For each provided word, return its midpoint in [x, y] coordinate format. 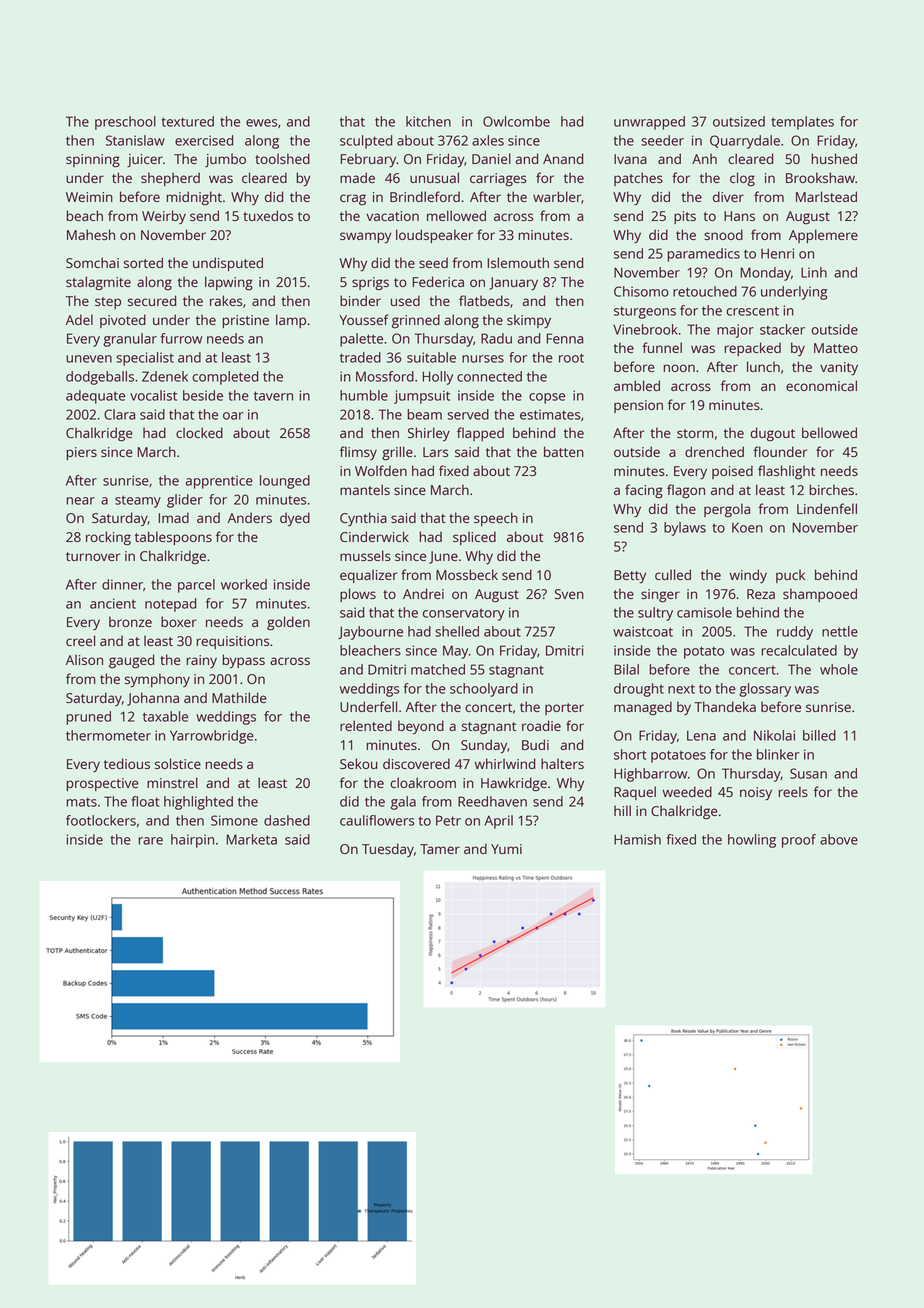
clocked [199, 432]
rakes [226, 300]
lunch [763, 366]
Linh [814, 272]
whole [839, 669]
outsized [739, 121]
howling [752, 841]
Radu [496, 338]
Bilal [626, 669]
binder [360, 300]
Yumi [506, 849]
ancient [113, 603]
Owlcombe [516, 121]
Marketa [251, 839]
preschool [125, 123]
